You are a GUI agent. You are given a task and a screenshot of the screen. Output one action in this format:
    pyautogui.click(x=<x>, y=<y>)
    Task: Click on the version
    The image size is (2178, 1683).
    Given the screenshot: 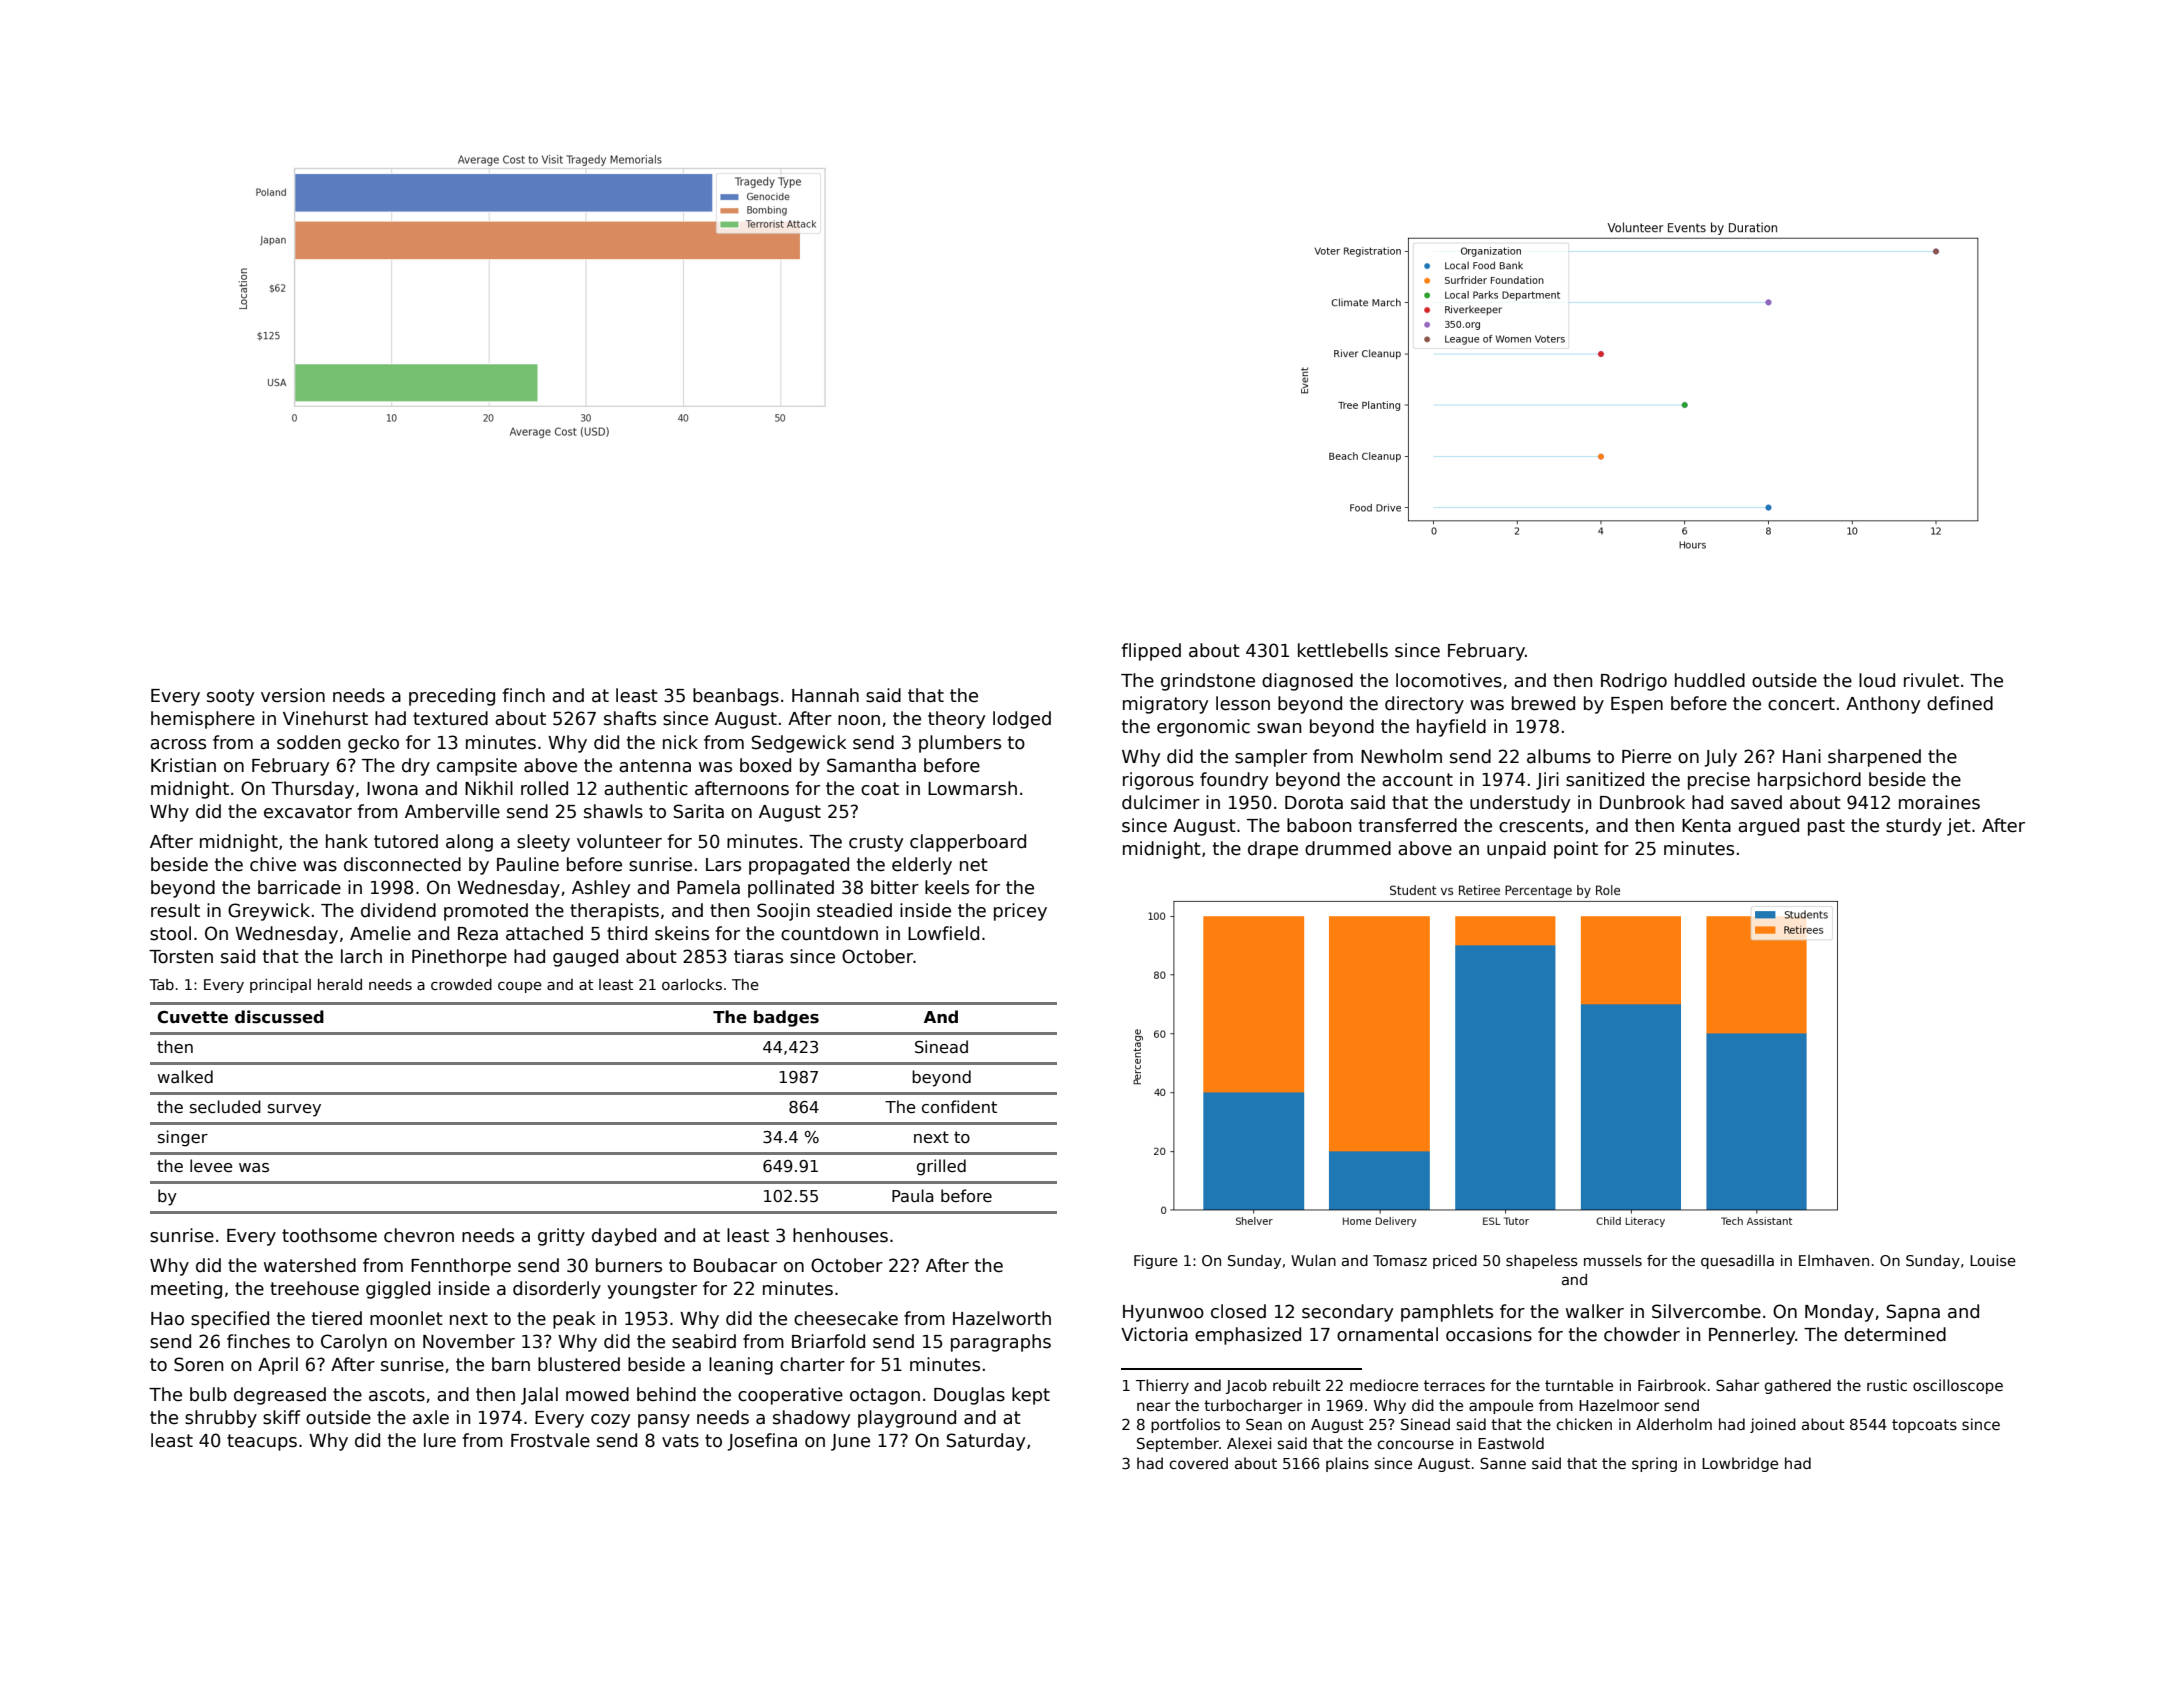 What is the action you would take?
    pyautogui.click(x=293, y=695)
